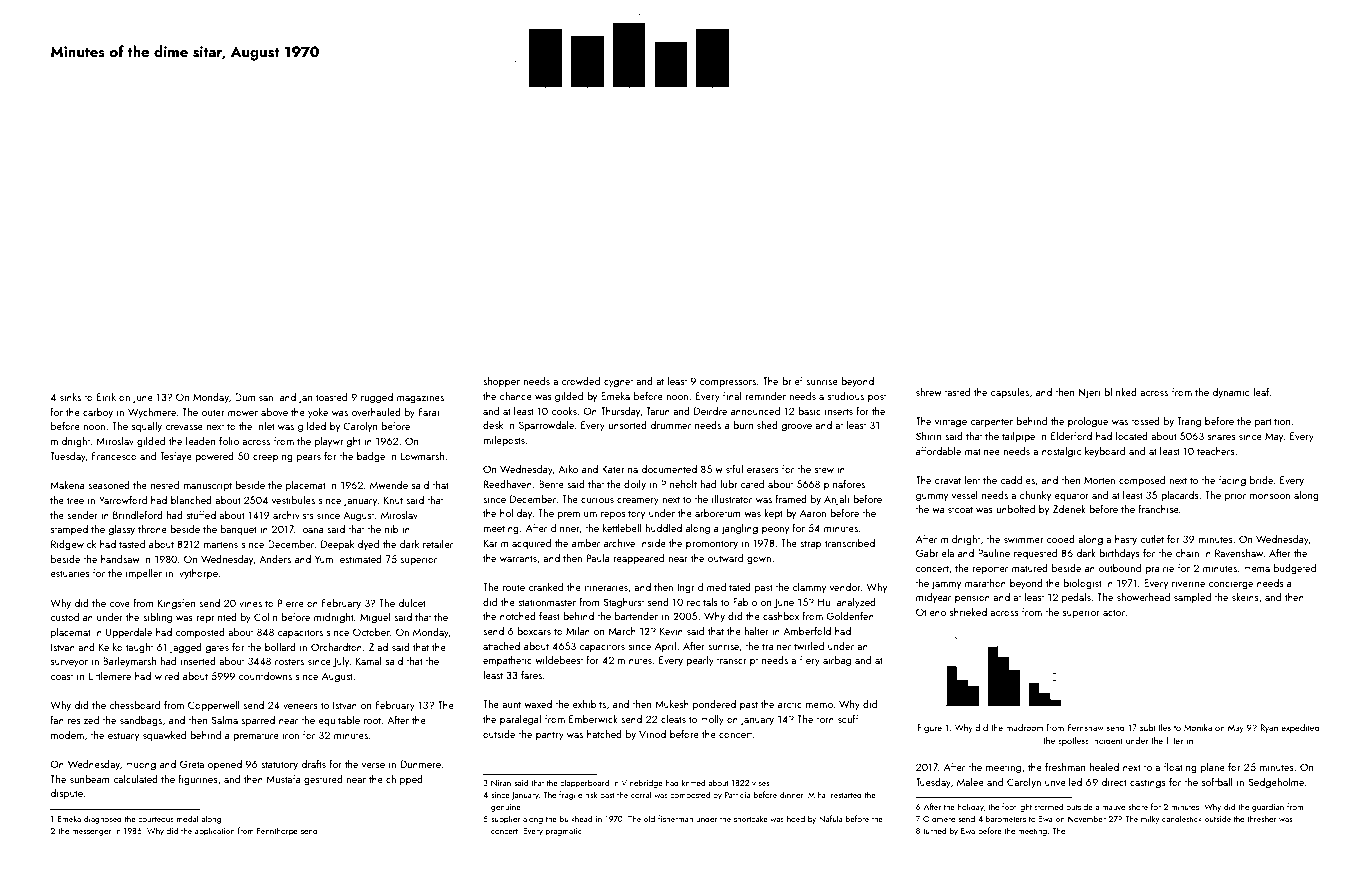 Image resolution: width=1372 pixels, height=887 pixels. I want to click on plane, so click(1213, 768).
